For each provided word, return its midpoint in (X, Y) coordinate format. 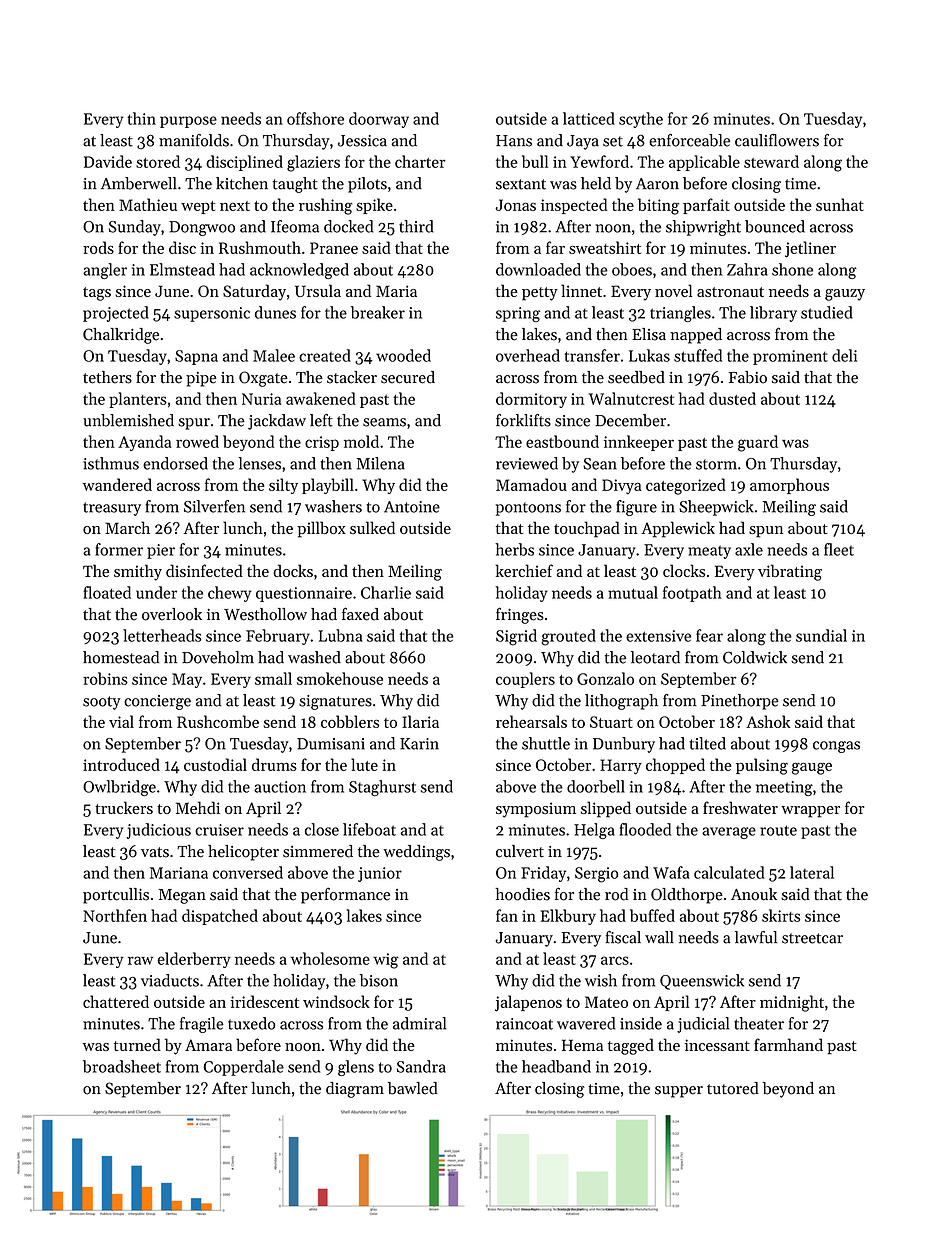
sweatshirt (605, 247)
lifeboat (369, 829)
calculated (729, 872)
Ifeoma (295, 226)
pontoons (528, 509)
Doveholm (218, 657)
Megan (182, 896)
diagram (355, 1090)
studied (827, 312)
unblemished (128, 420)
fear (709, 635)
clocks (684, 570)
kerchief (524, 570)
